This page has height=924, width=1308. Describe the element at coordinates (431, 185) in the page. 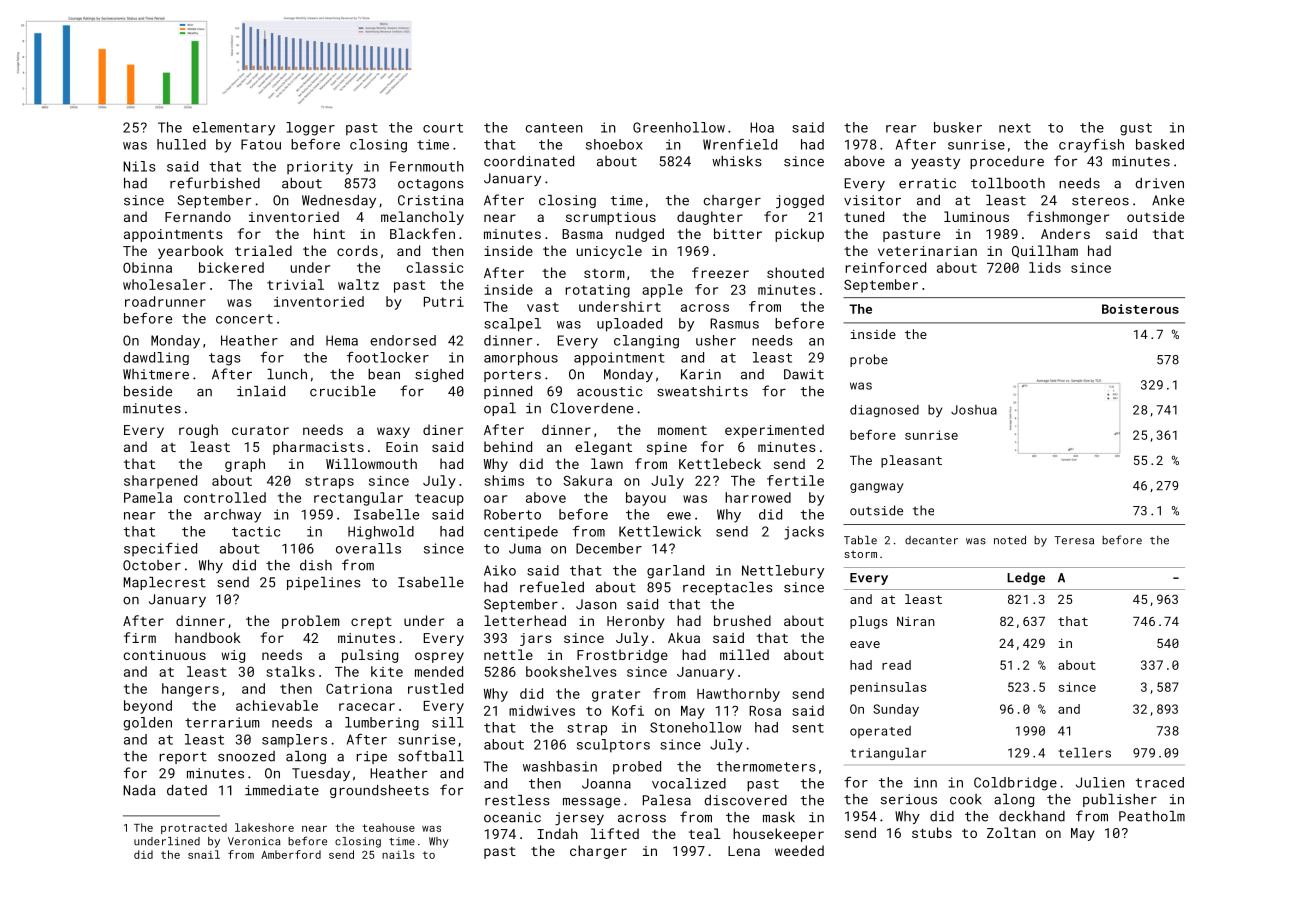

I see `octagons` at that location.
